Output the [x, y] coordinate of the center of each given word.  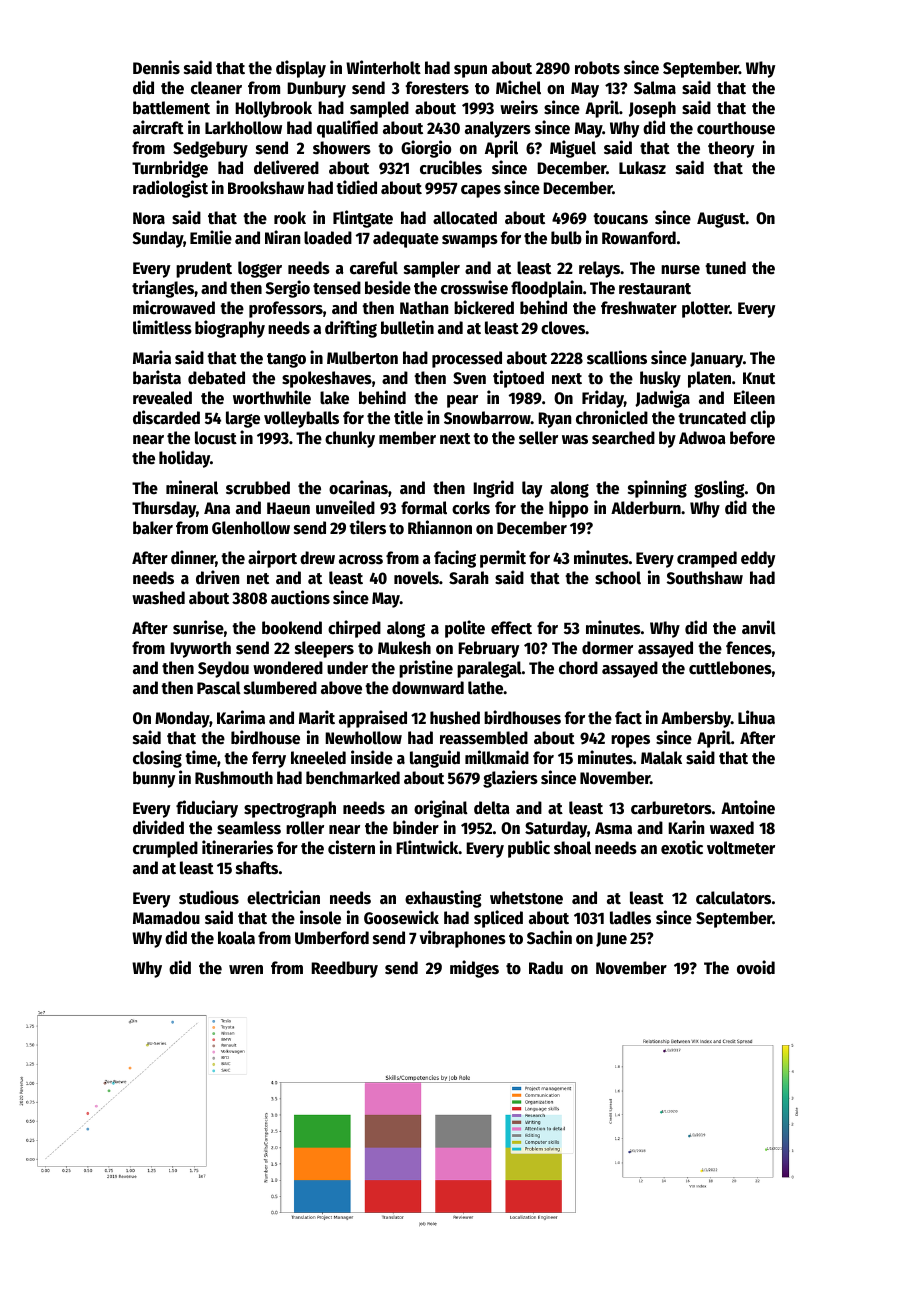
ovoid [756, 967]
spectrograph [290, 809]
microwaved [174, 307]
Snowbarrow [487, 418]
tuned [725, 268]
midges [474, 969]
